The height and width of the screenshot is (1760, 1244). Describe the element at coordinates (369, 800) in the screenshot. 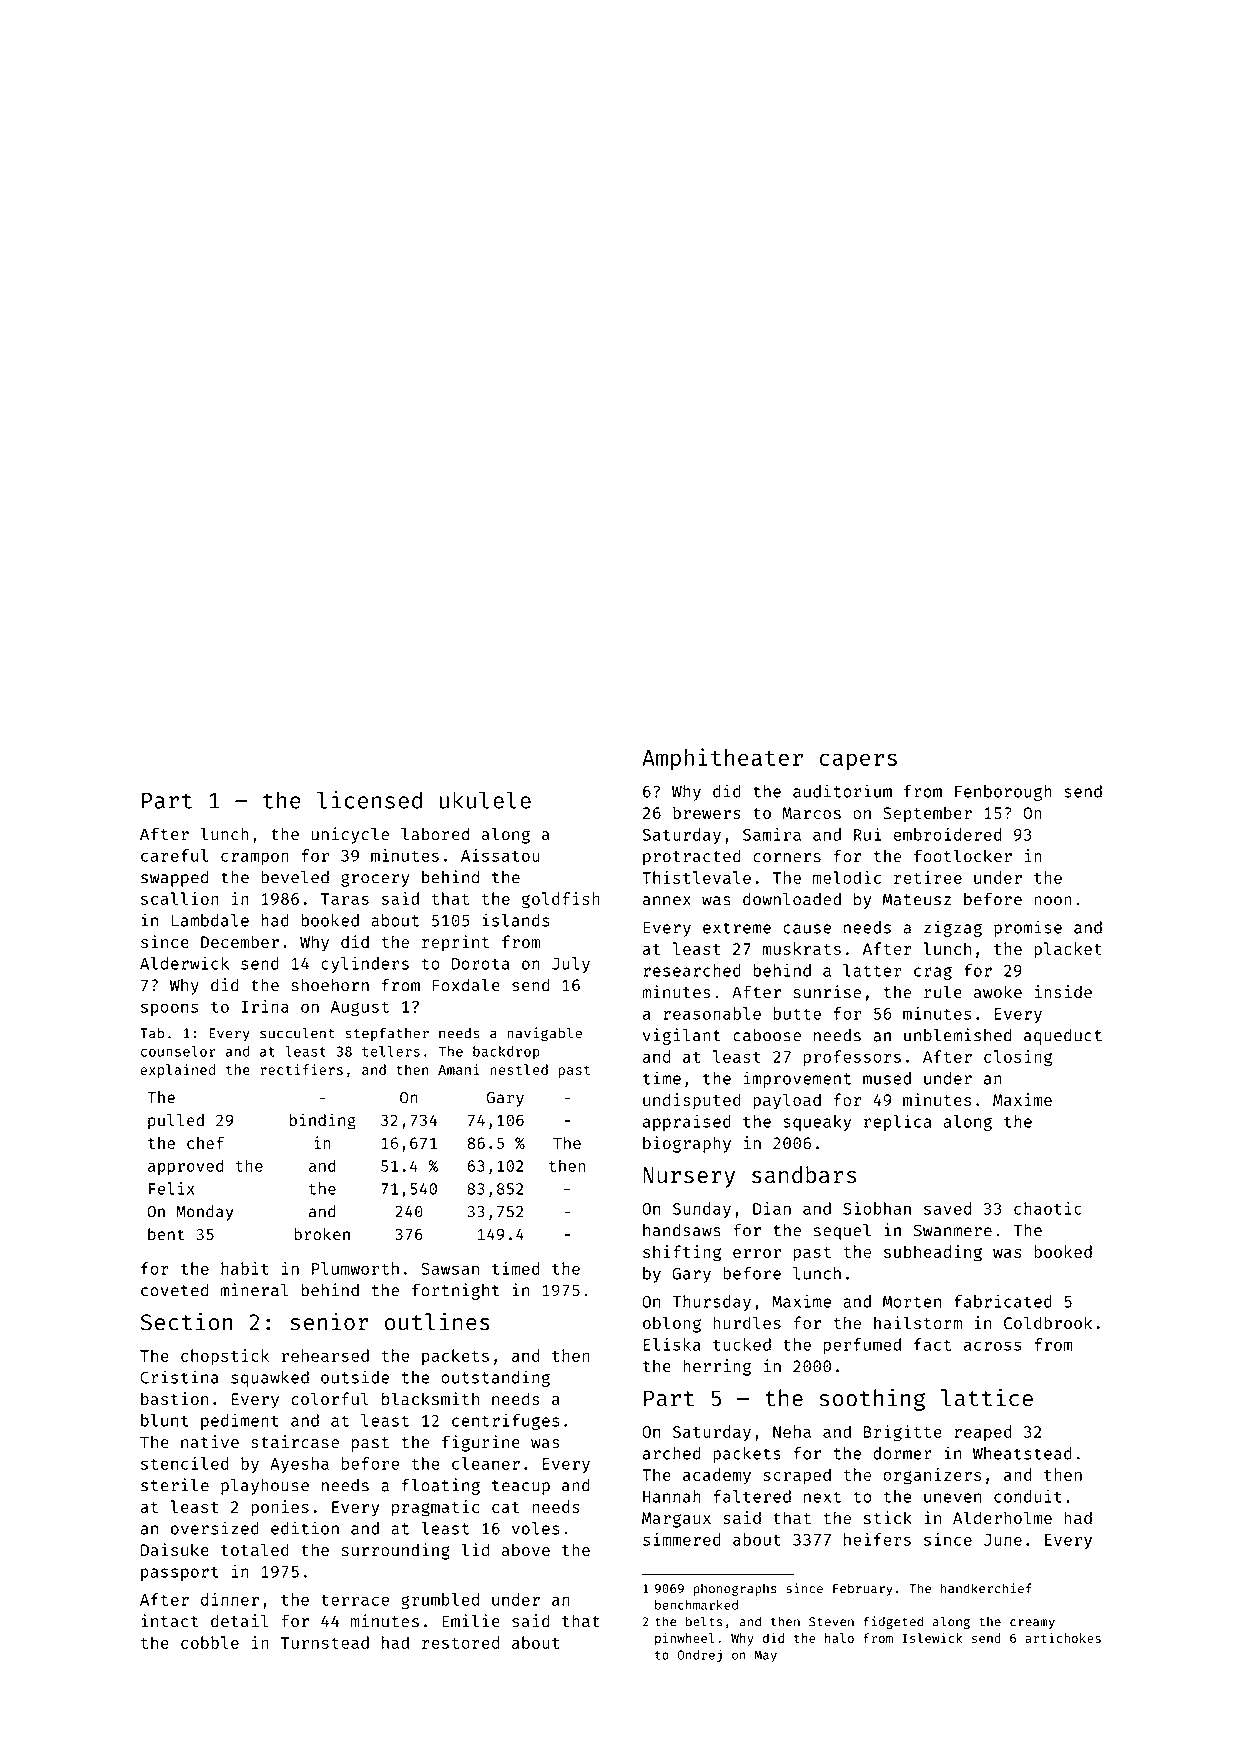

I see `licensed` at that location.
